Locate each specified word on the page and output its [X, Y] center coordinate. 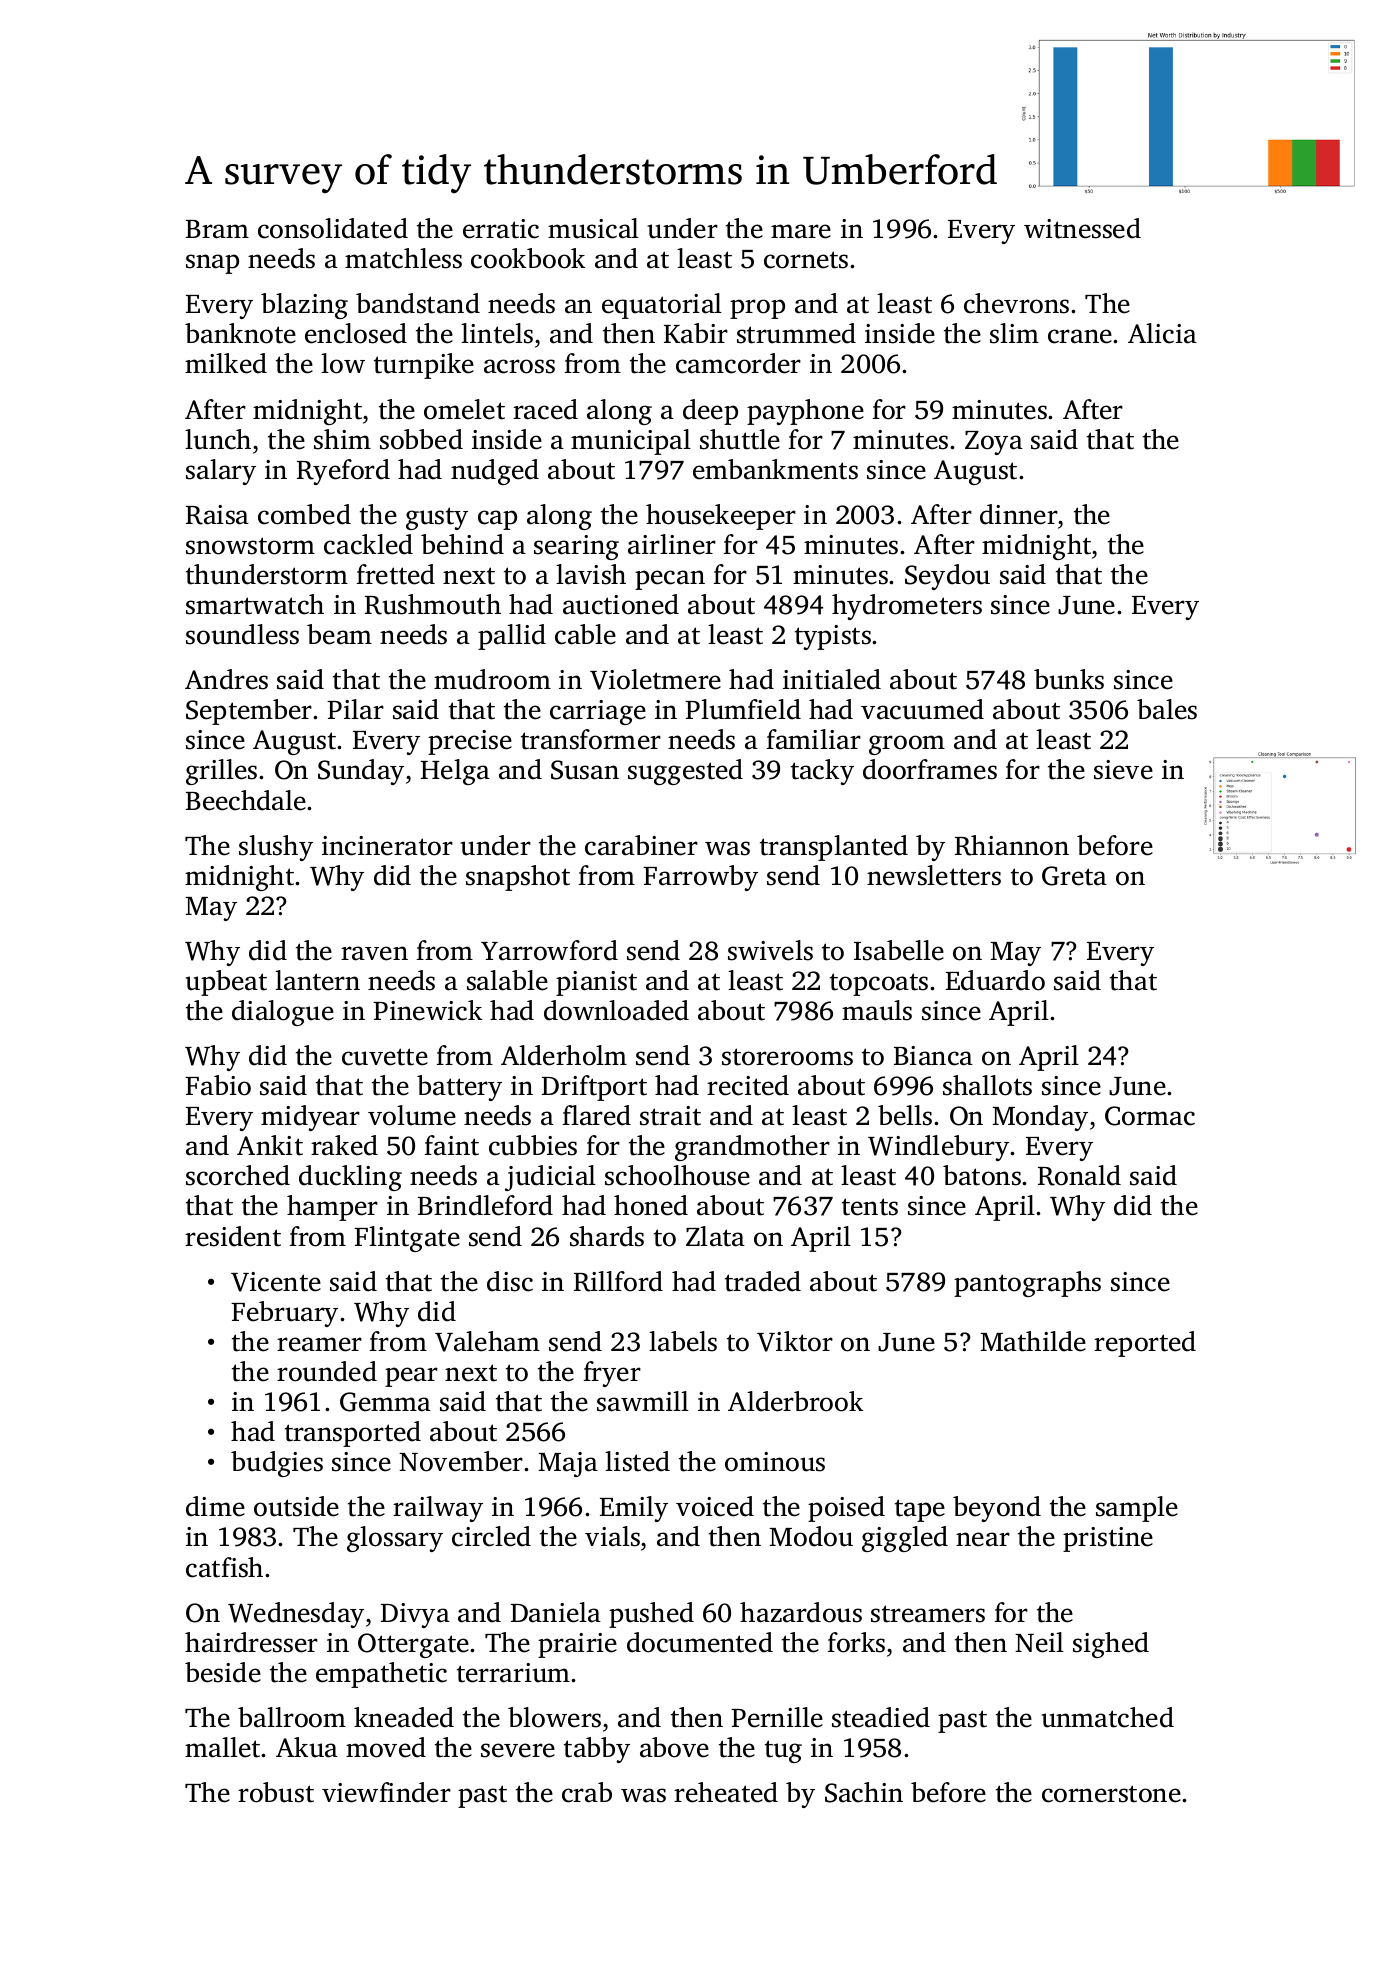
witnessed [1082, 228]
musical [593, 228]
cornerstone [1111, 1794]
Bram [217, 229]
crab [587, 1792]
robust [276, 1792]
